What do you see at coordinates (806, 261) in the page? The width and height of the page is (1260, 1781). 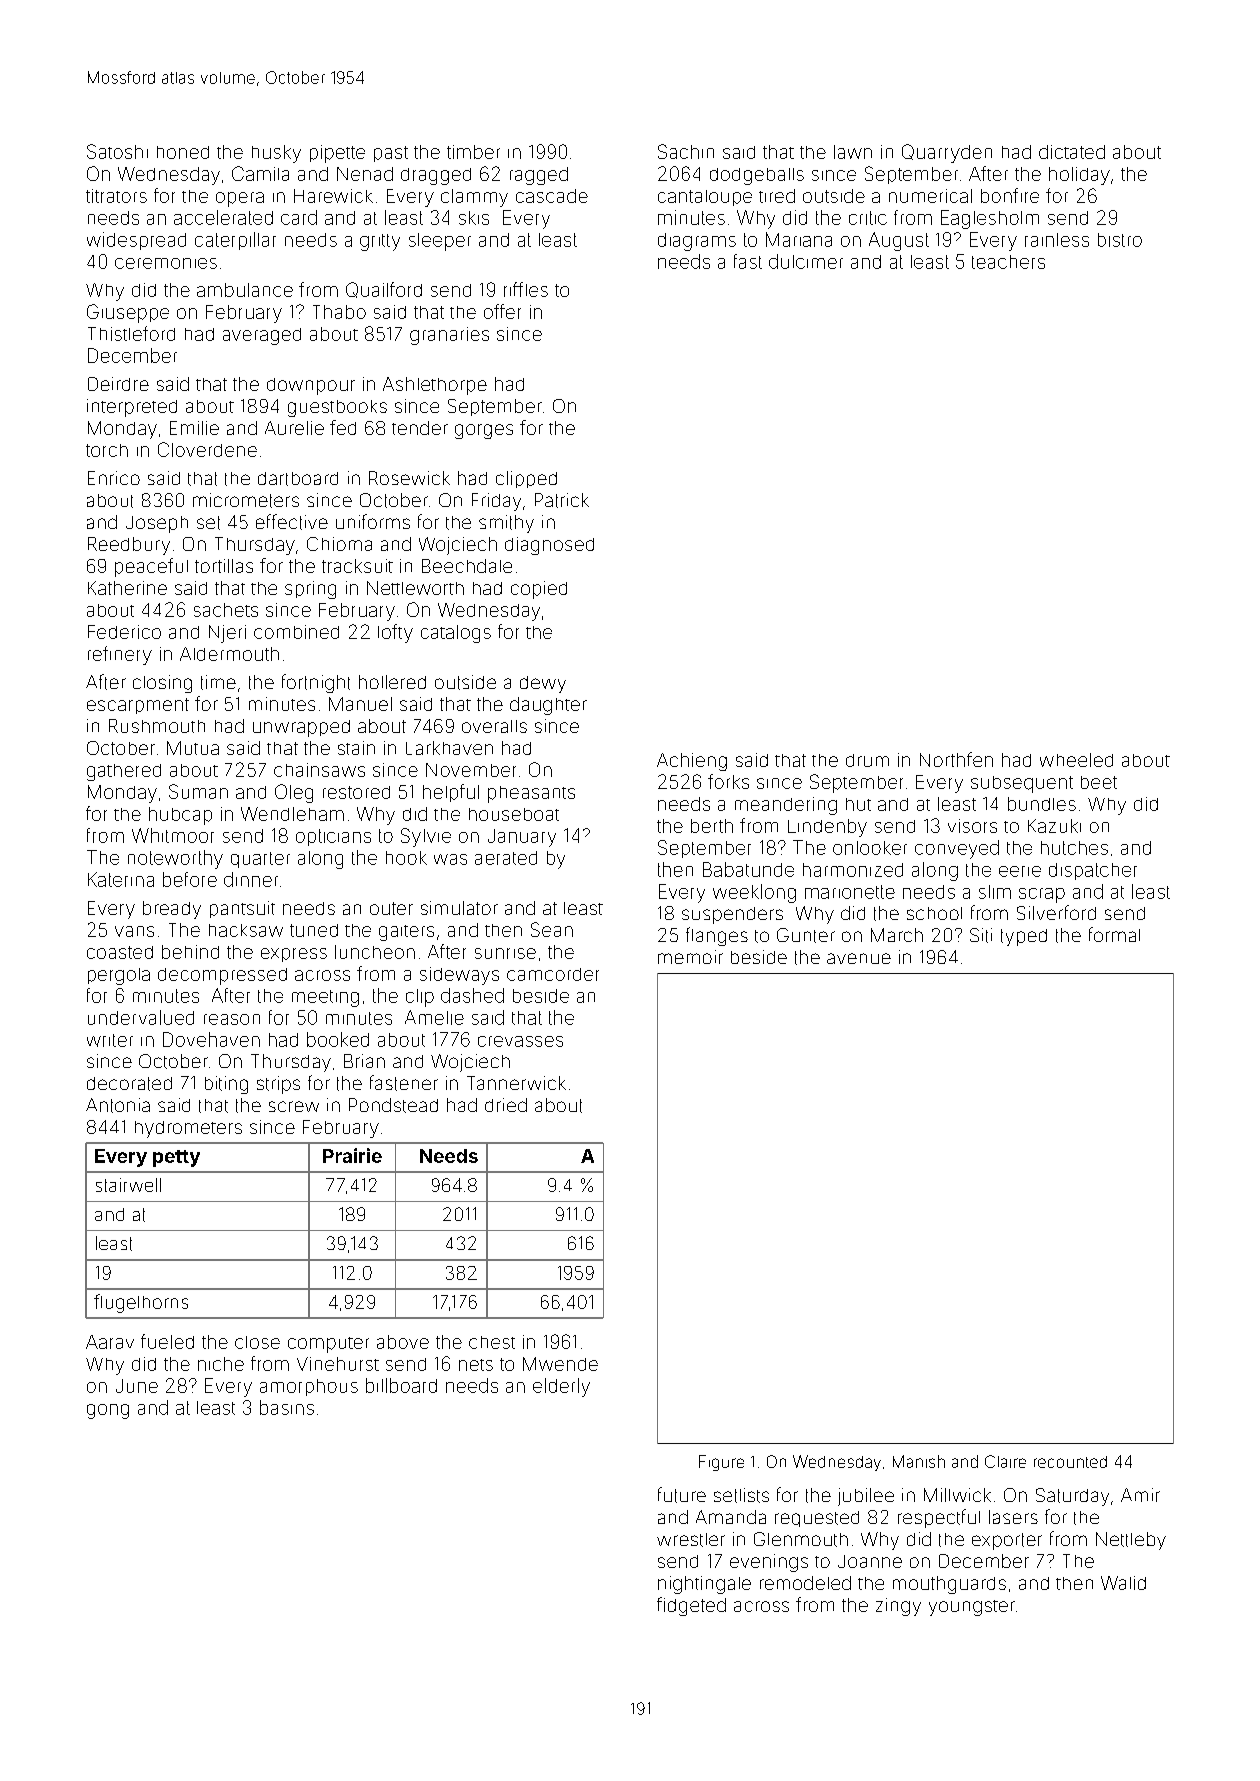 I see `dulcimer` at bounding box center [806, 261].
